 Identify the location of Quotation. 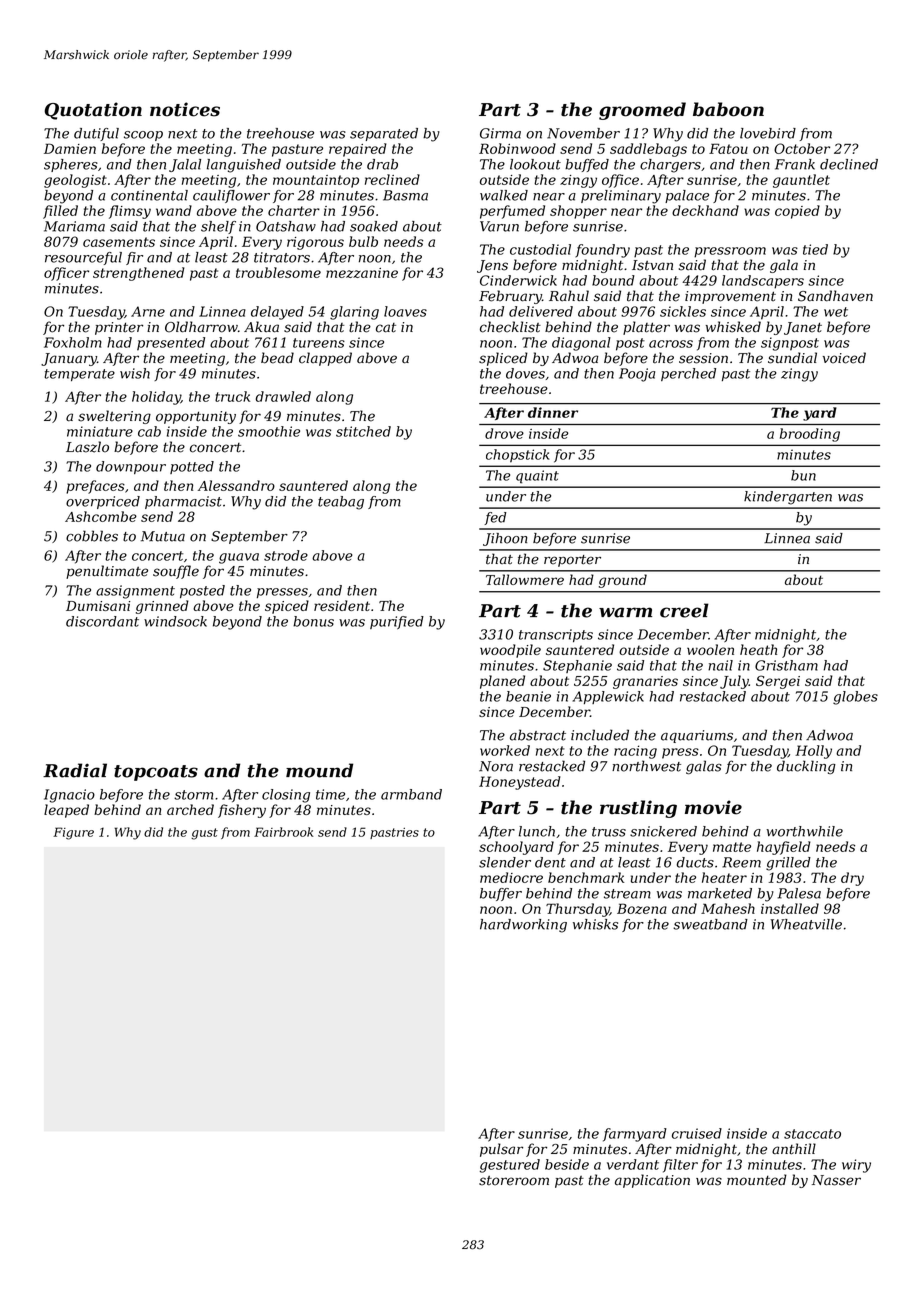
(93, 111).
